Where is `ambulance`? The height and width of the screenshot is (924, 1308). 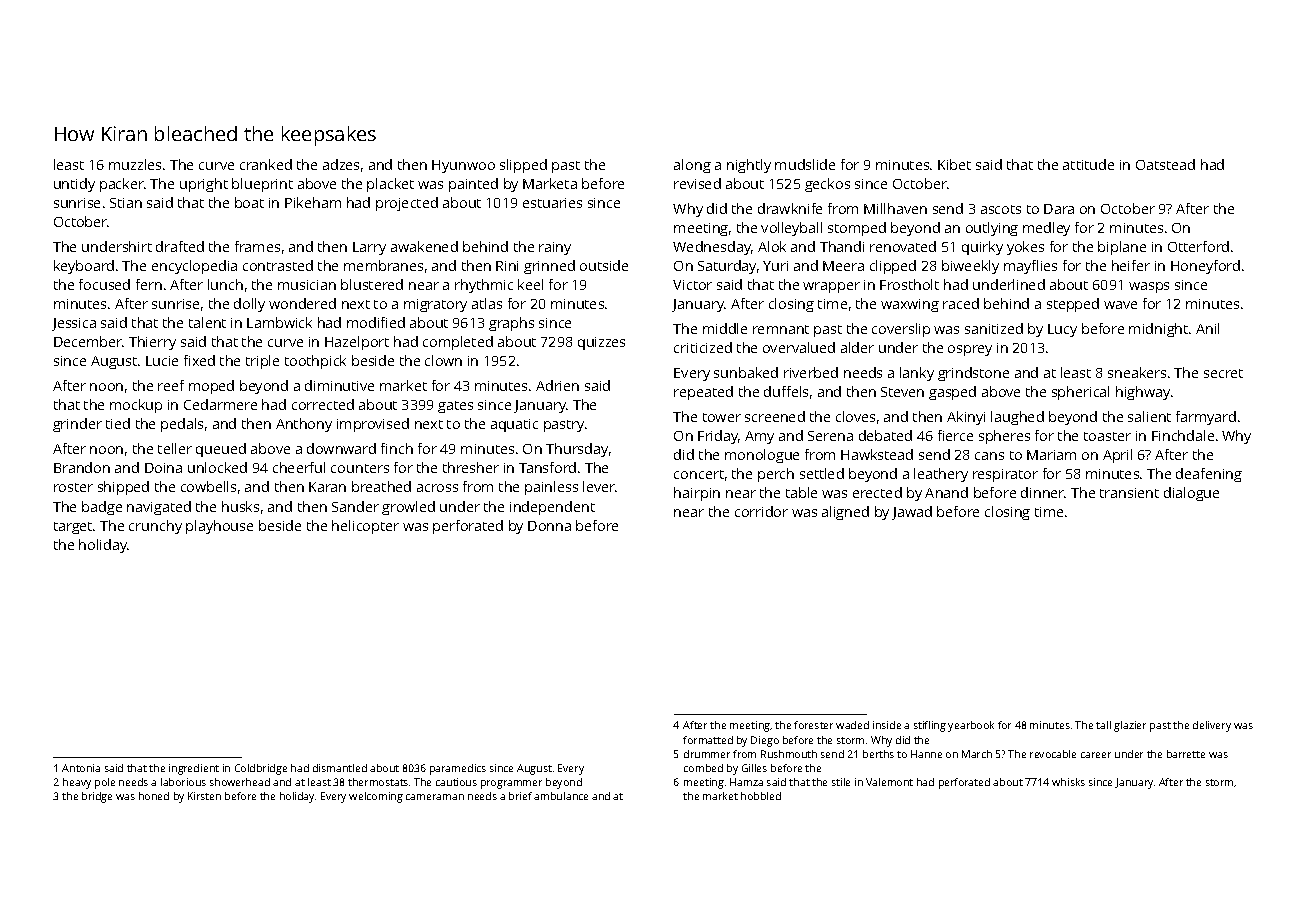 ambulance is located at coordinates (561, 796).
